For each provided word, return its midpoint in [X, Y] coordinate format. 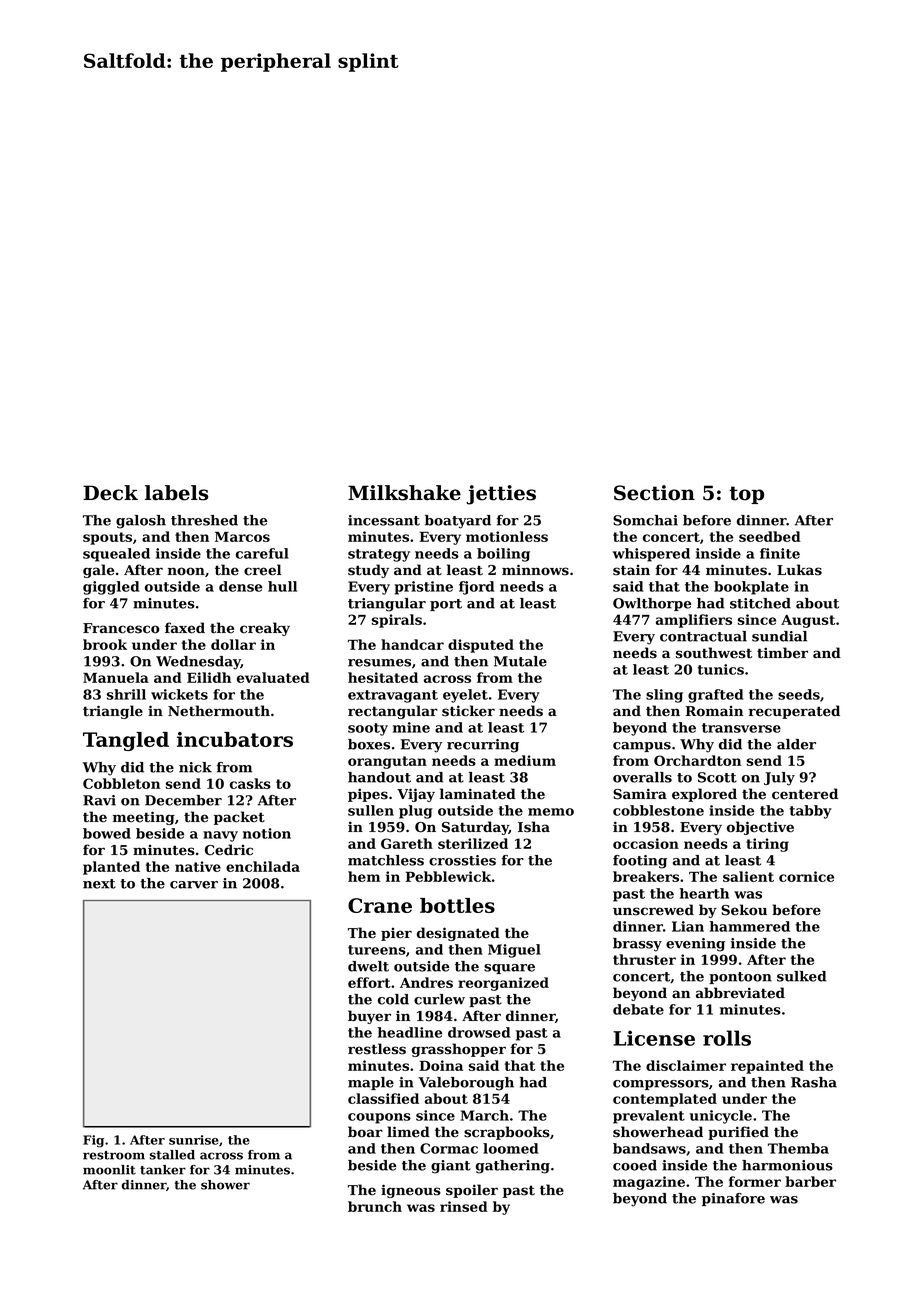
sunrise [194, 1140]
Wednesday [198, 663]
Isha [534, 827]
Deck [110, 493]
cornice [806, 876]
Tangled [126, 741]
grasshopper [459, 1050]
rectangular [393, 712]
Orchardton [697, 760]
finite [780, 553]
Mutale [520, 661]
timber [782, 653]
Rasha [814, 1082]
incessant [384, 520]
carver [194, 885]
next [99, 884]
